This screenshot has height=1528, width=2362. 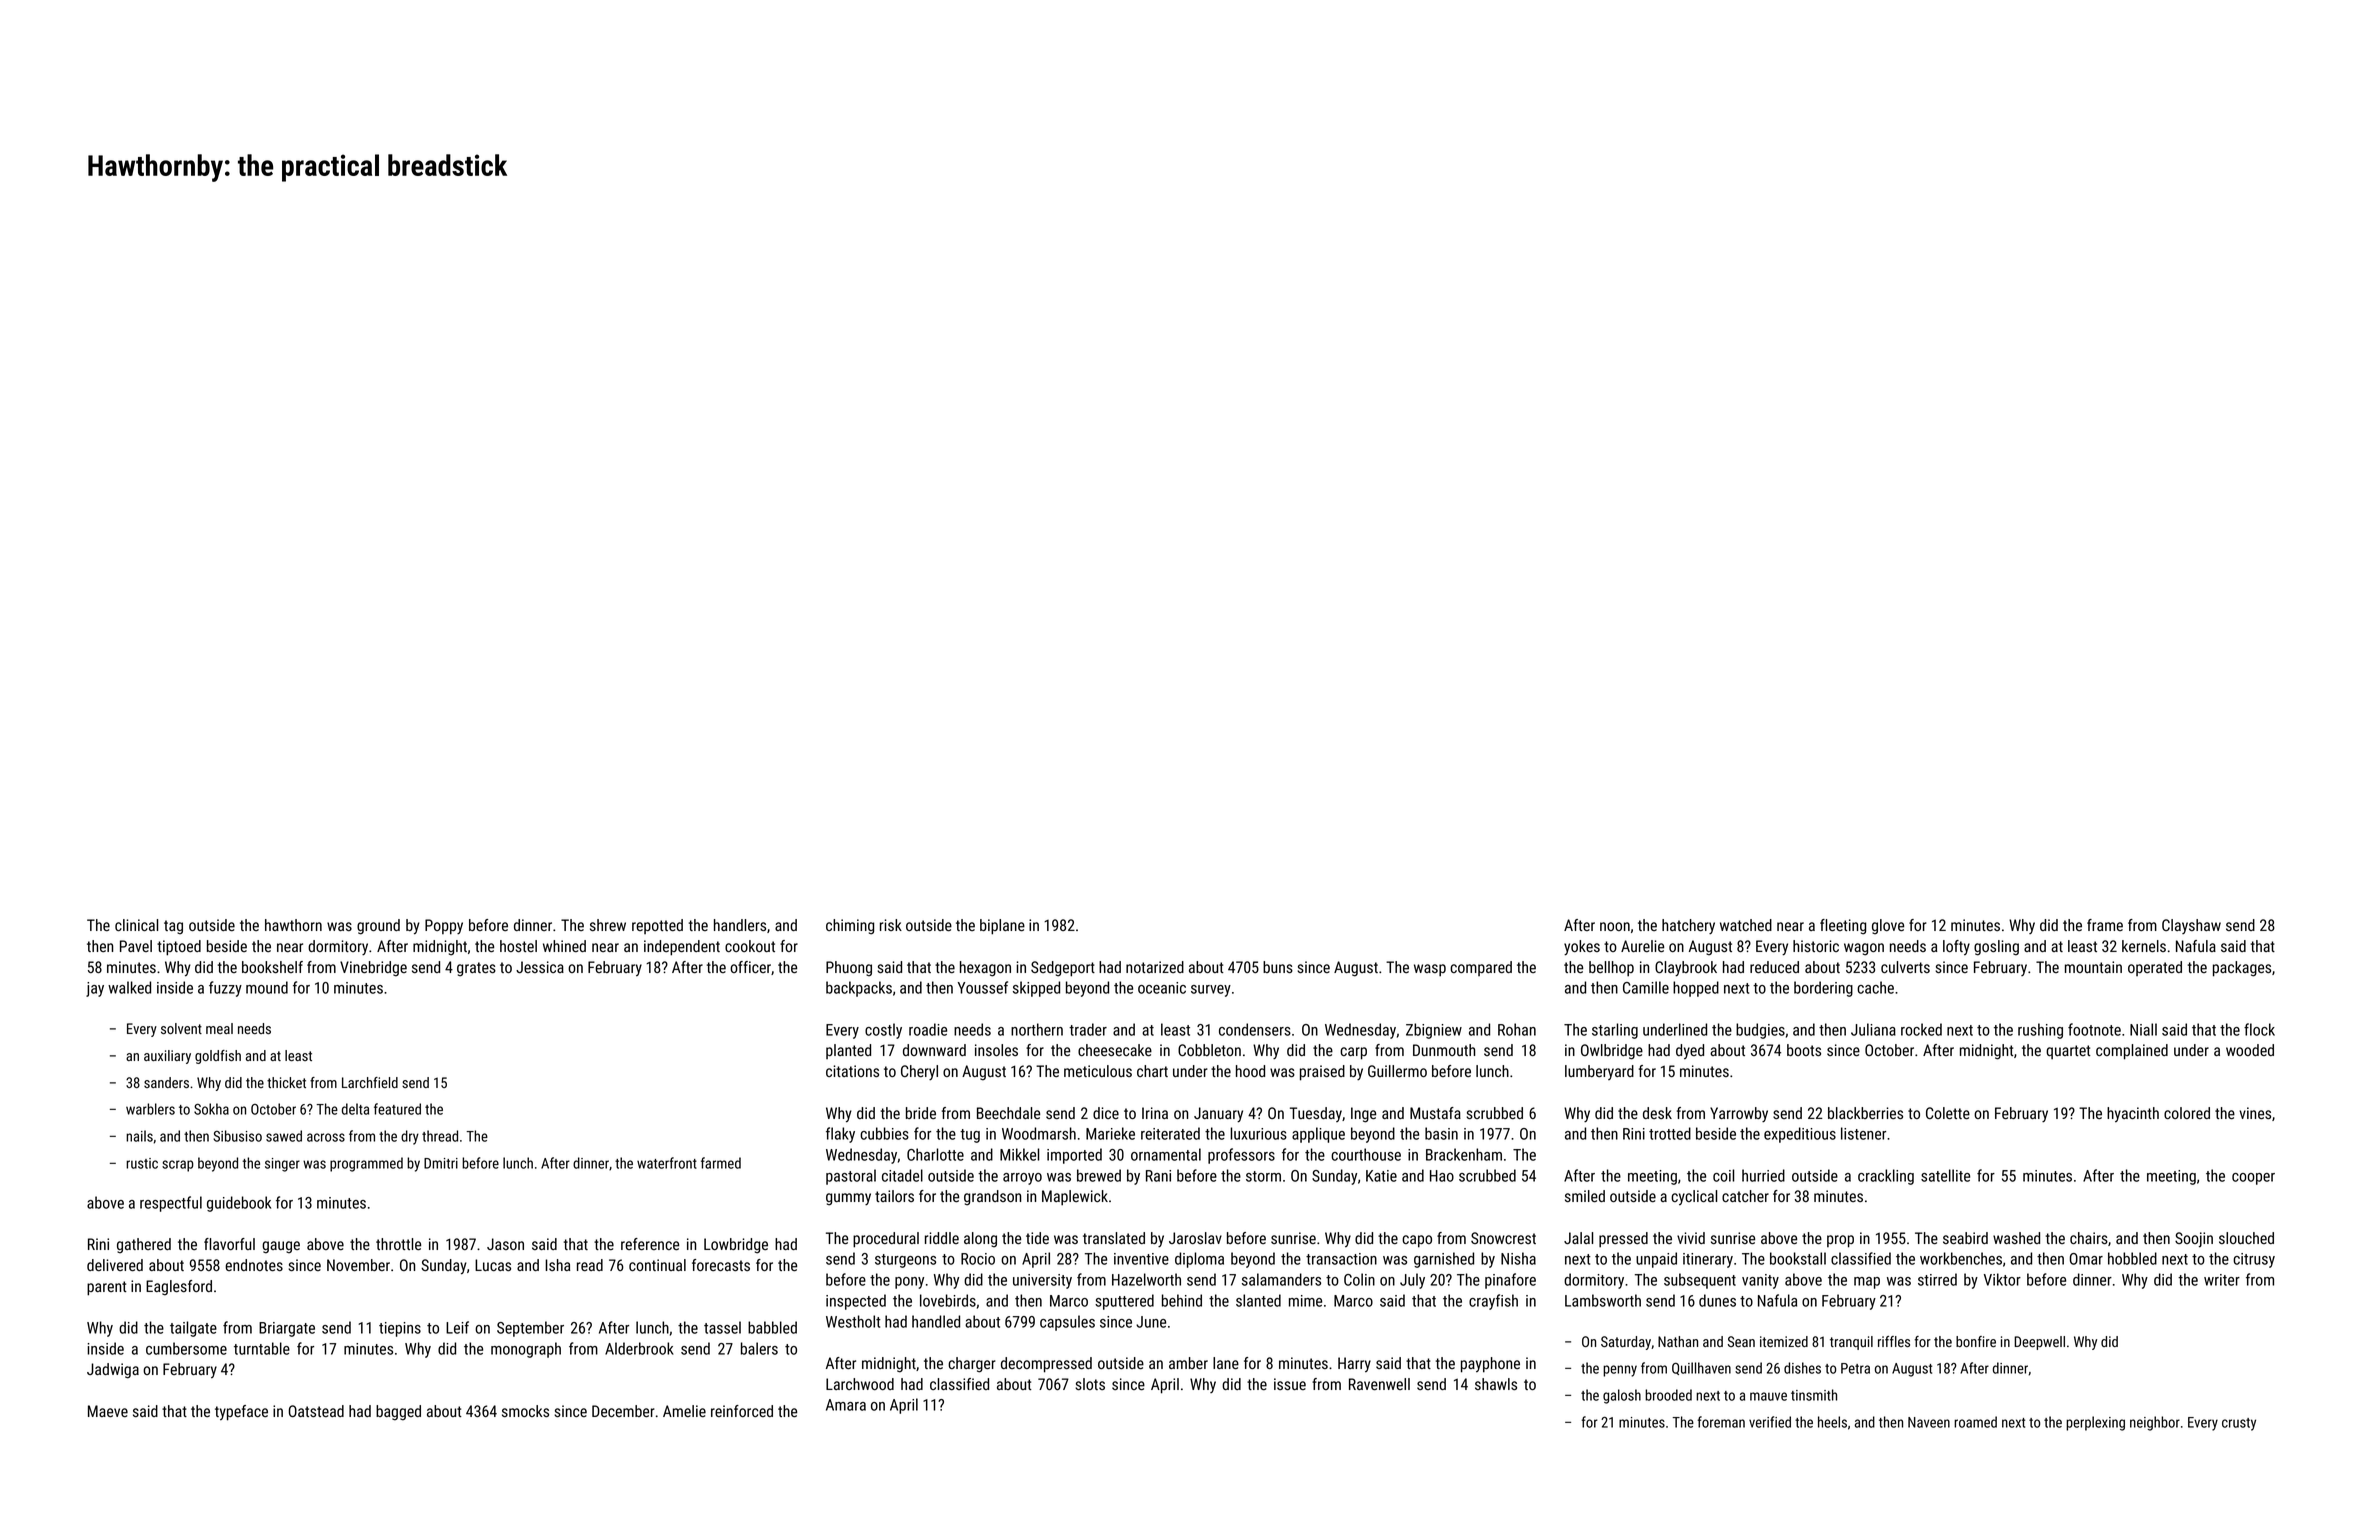 What do you see at coordinates (1115, 1050) in the screenshot?
I see `cheesecake` at bounding box center [1115, 1050].
